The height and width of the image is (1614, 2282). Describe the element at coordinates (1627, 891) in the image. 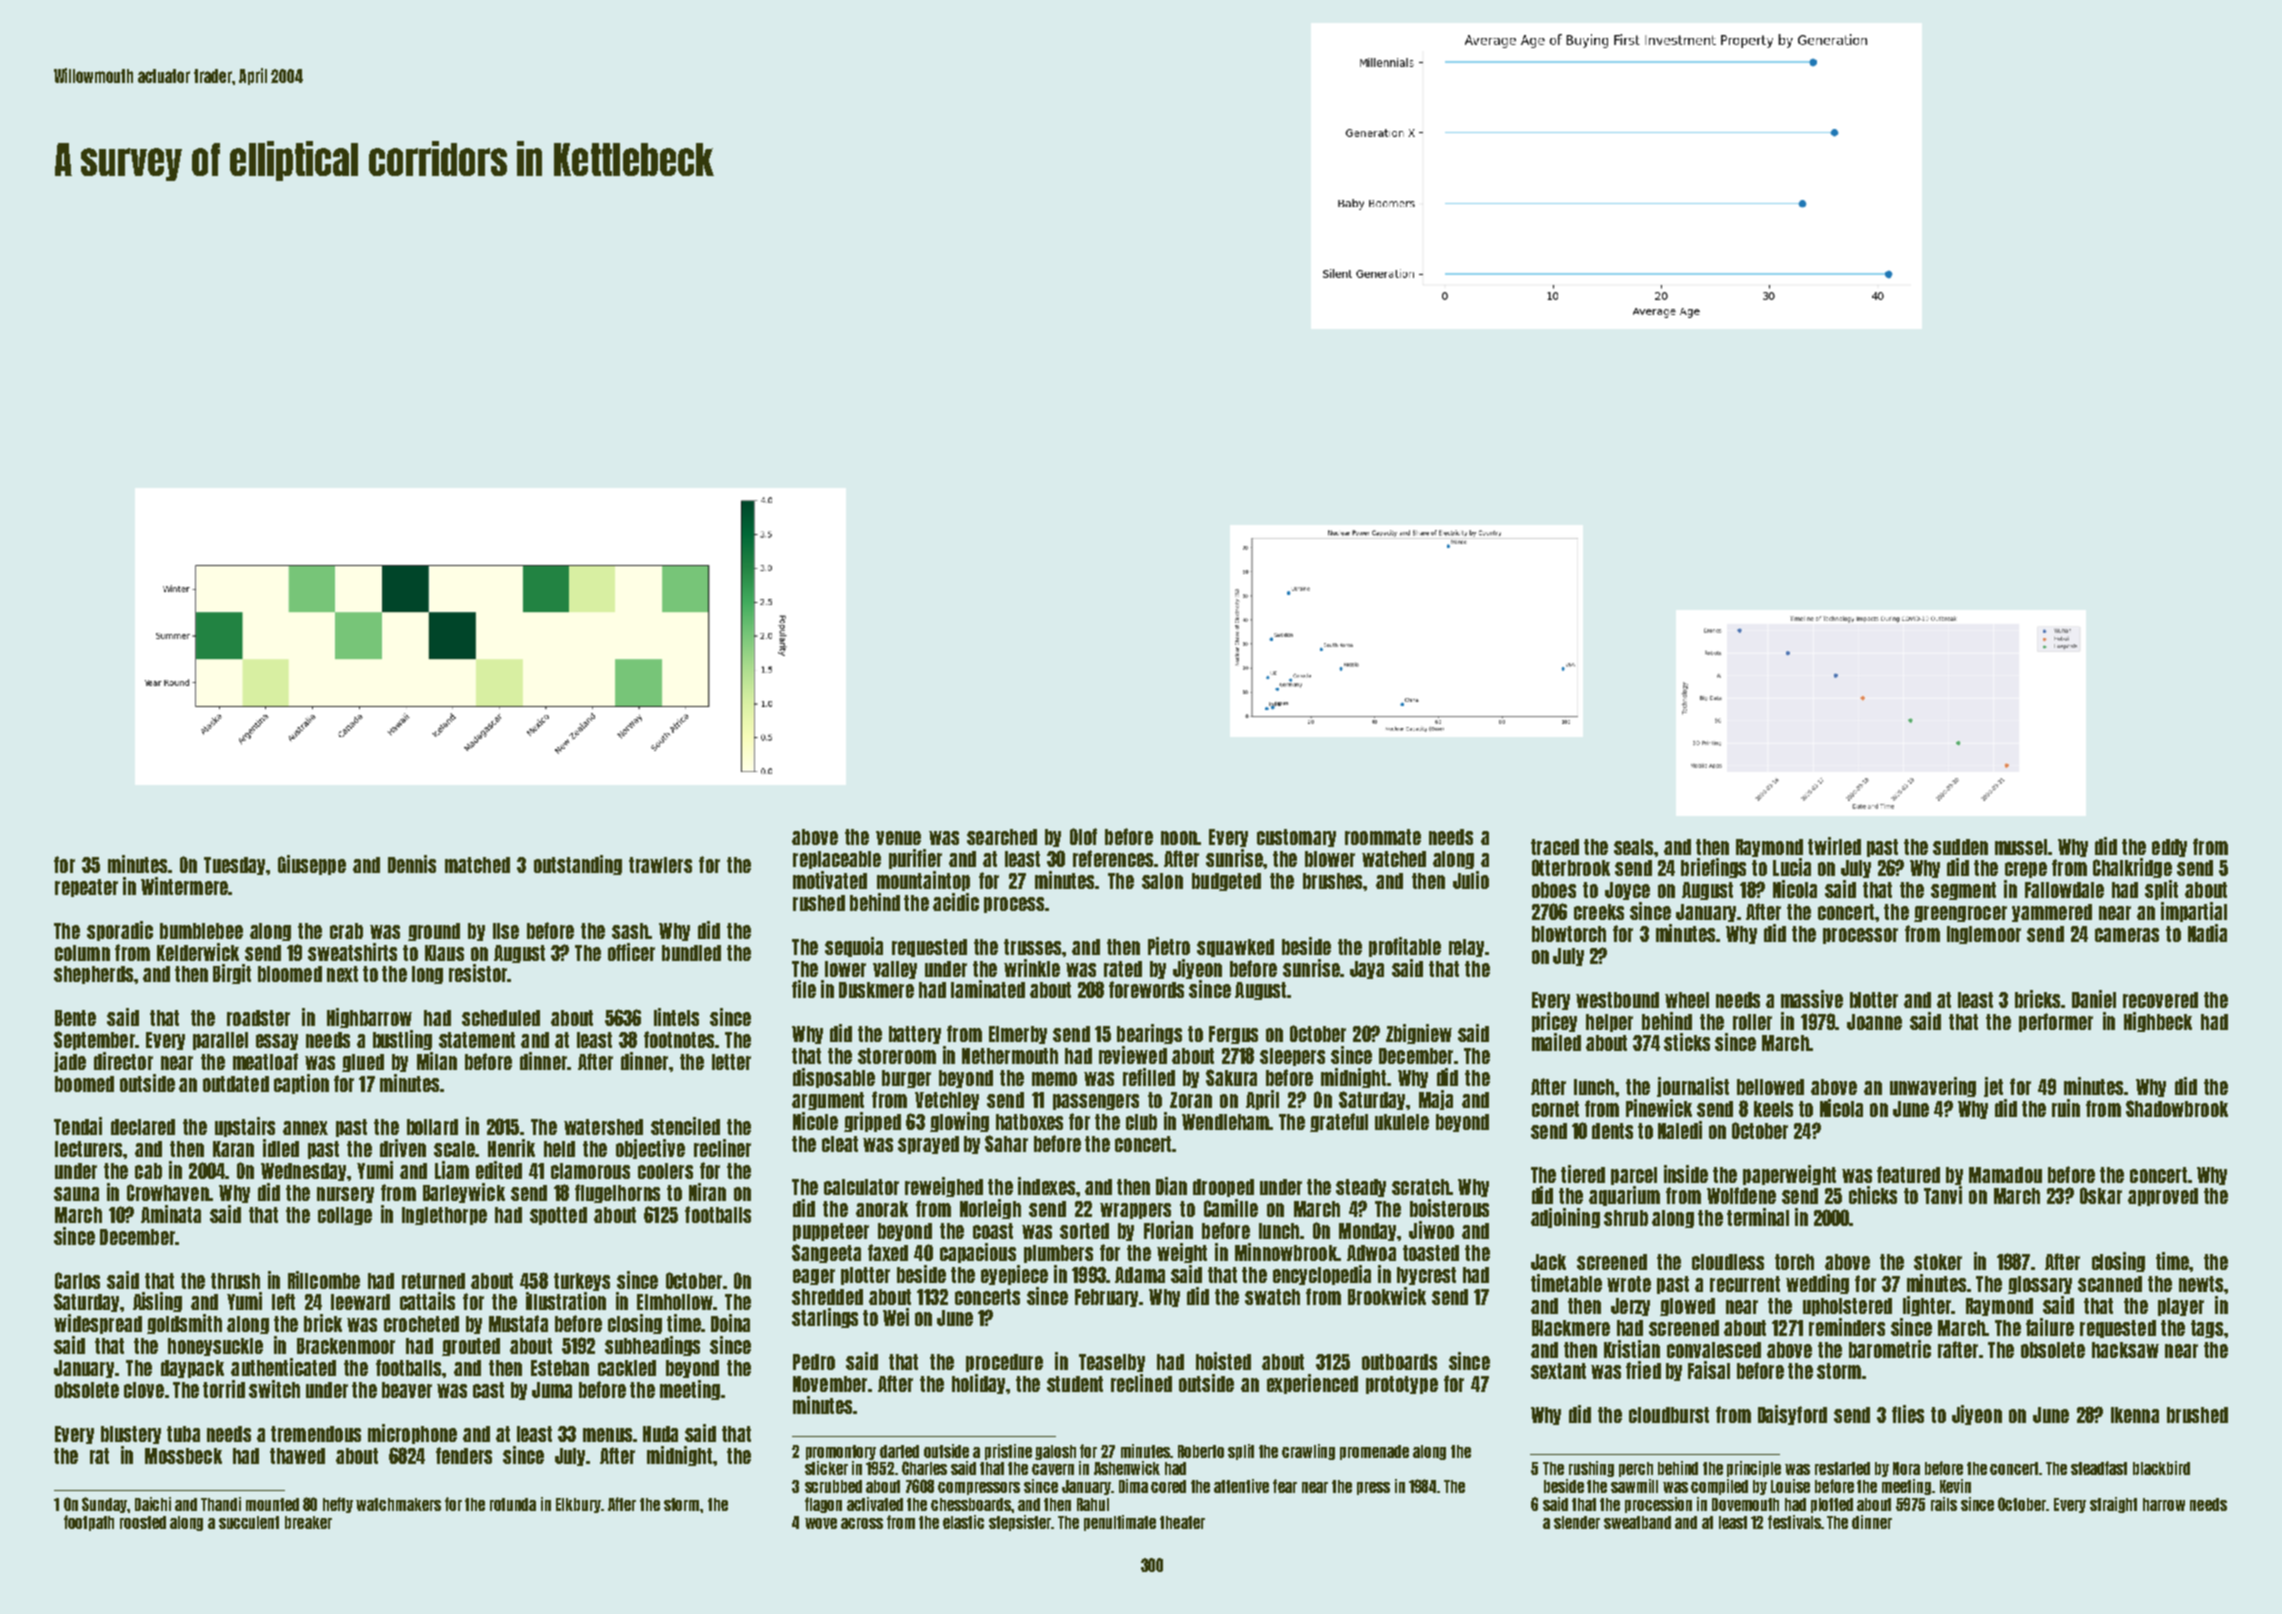

I see `Joyce` at that location.
